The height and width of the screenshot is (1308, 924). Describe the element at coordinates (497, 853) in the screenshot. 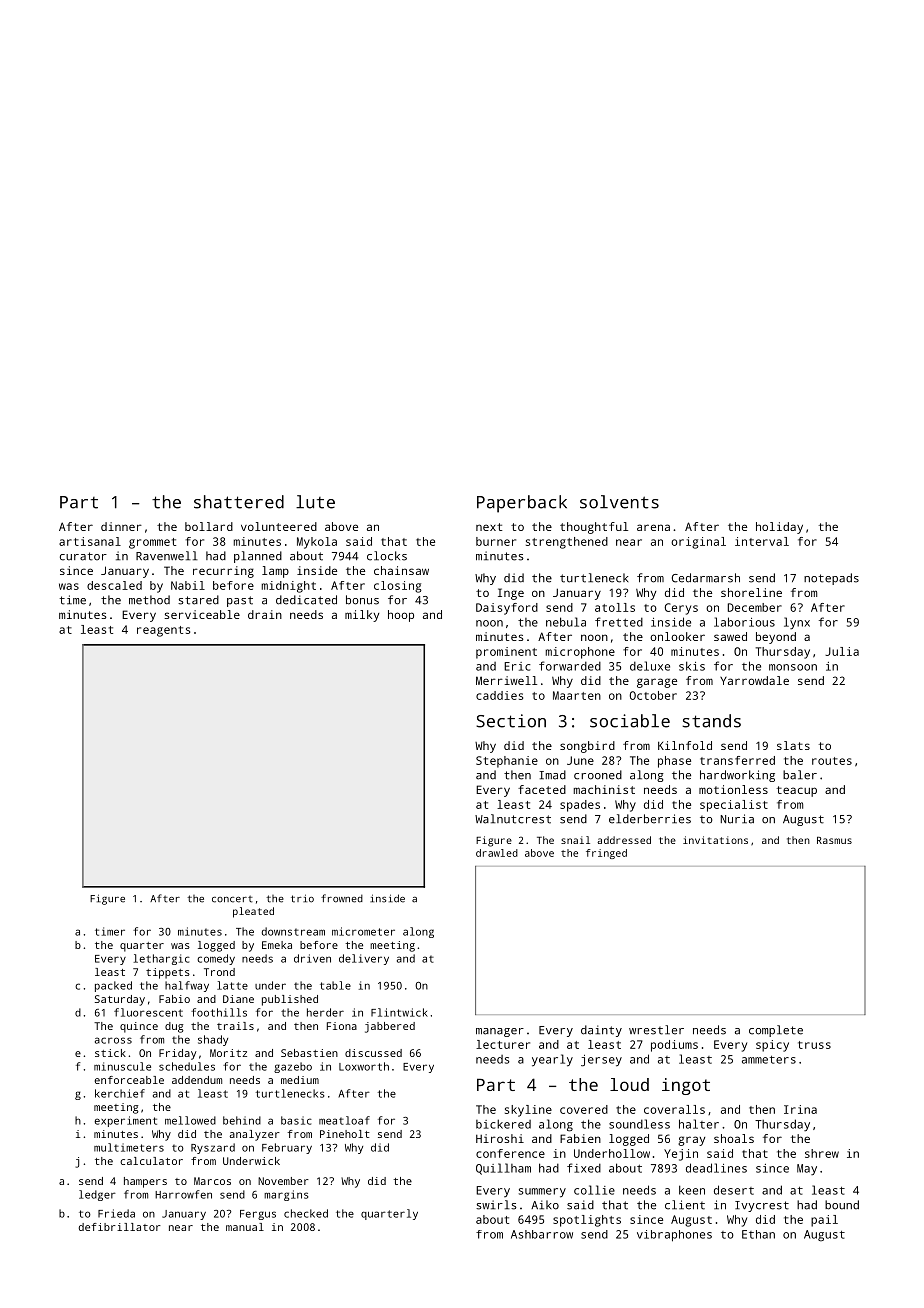

I see `drawled` at that location.
